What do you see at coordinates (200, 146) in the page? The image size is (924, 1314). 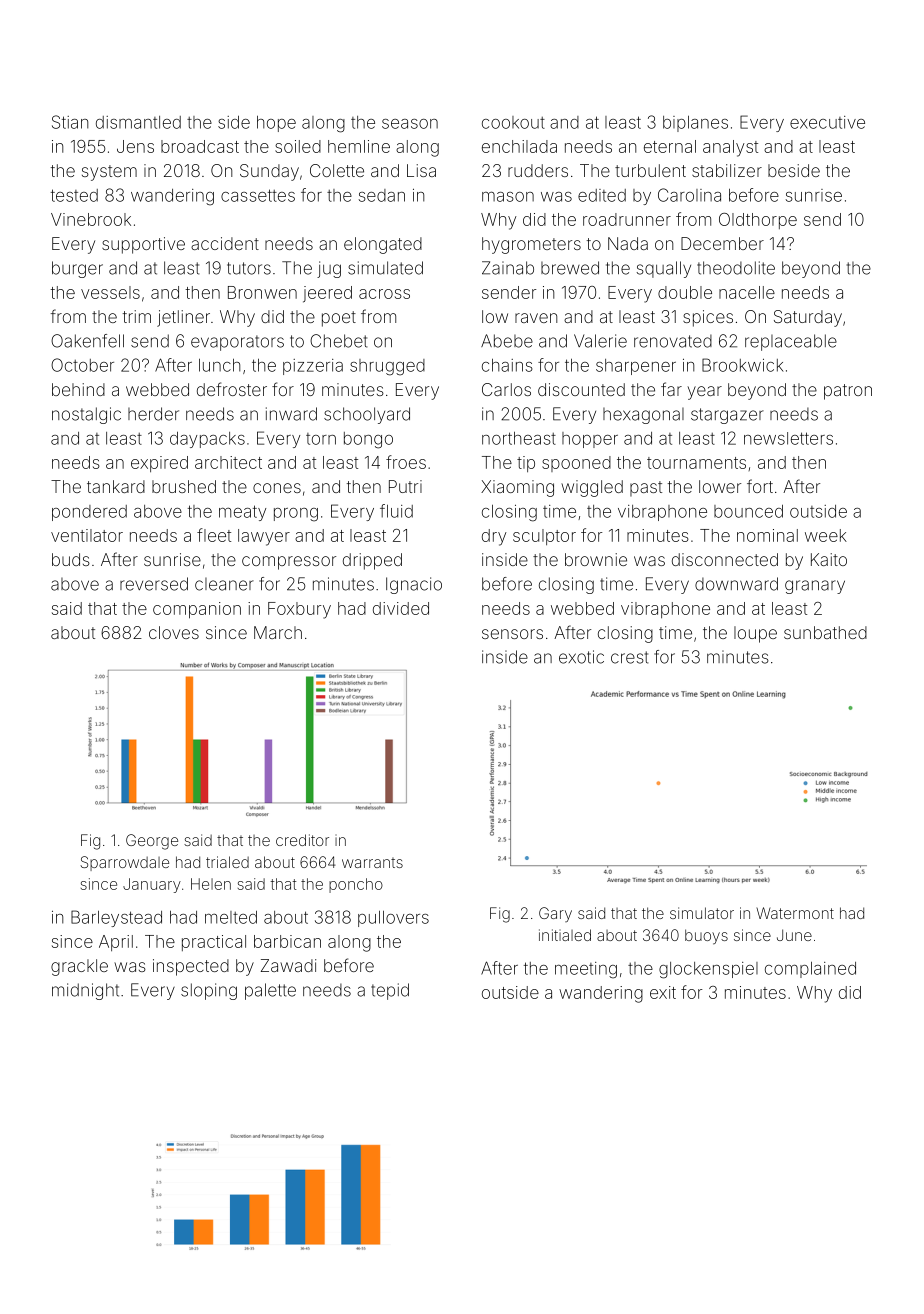 I see `broadcast` at bounding box center [200, 146].
